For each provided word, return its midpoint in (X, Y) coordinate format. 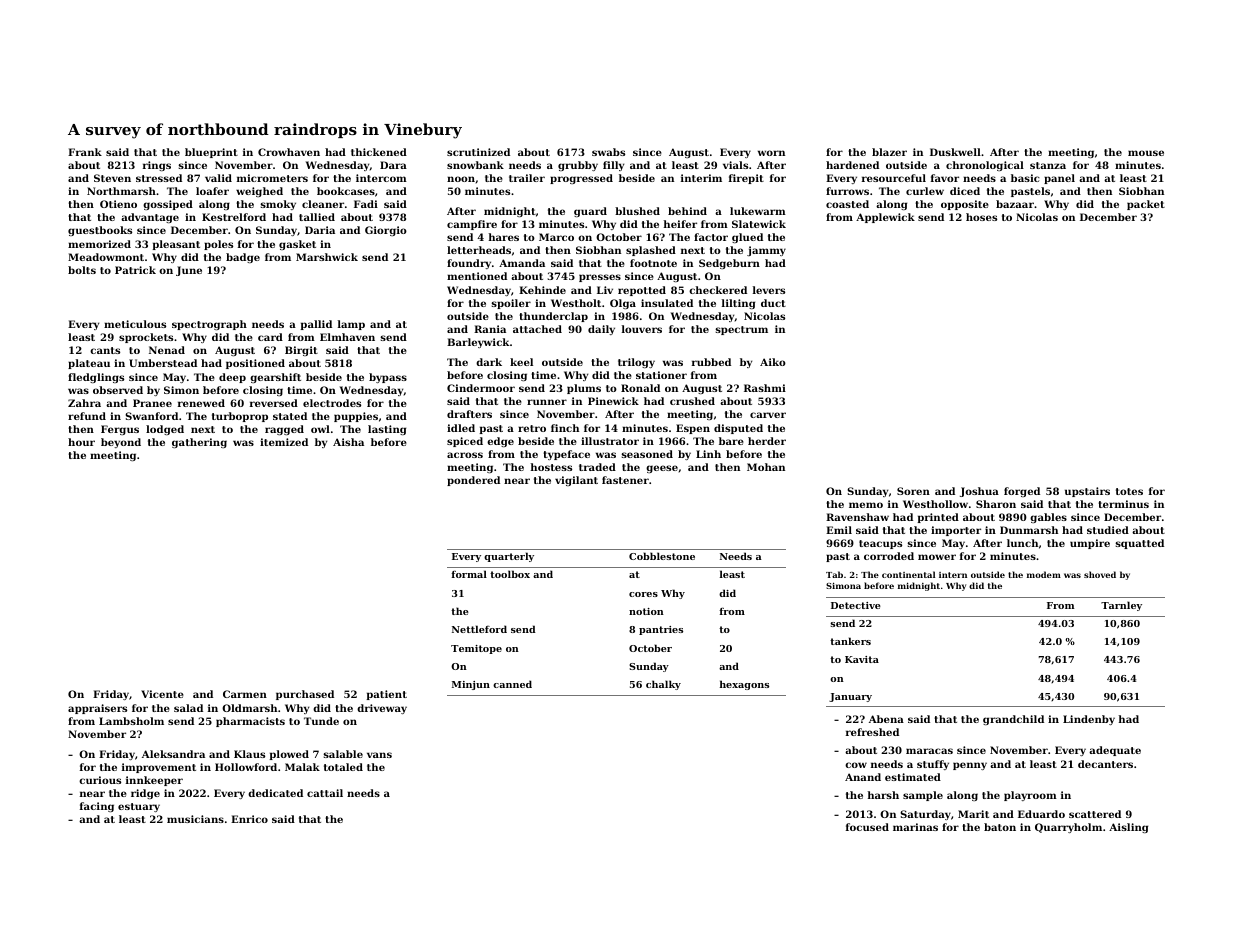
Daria (320, 230)
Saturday (925, 815)
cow (856, 765)
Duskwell (955, 152)
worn (771, 153)
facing (97, 807)
